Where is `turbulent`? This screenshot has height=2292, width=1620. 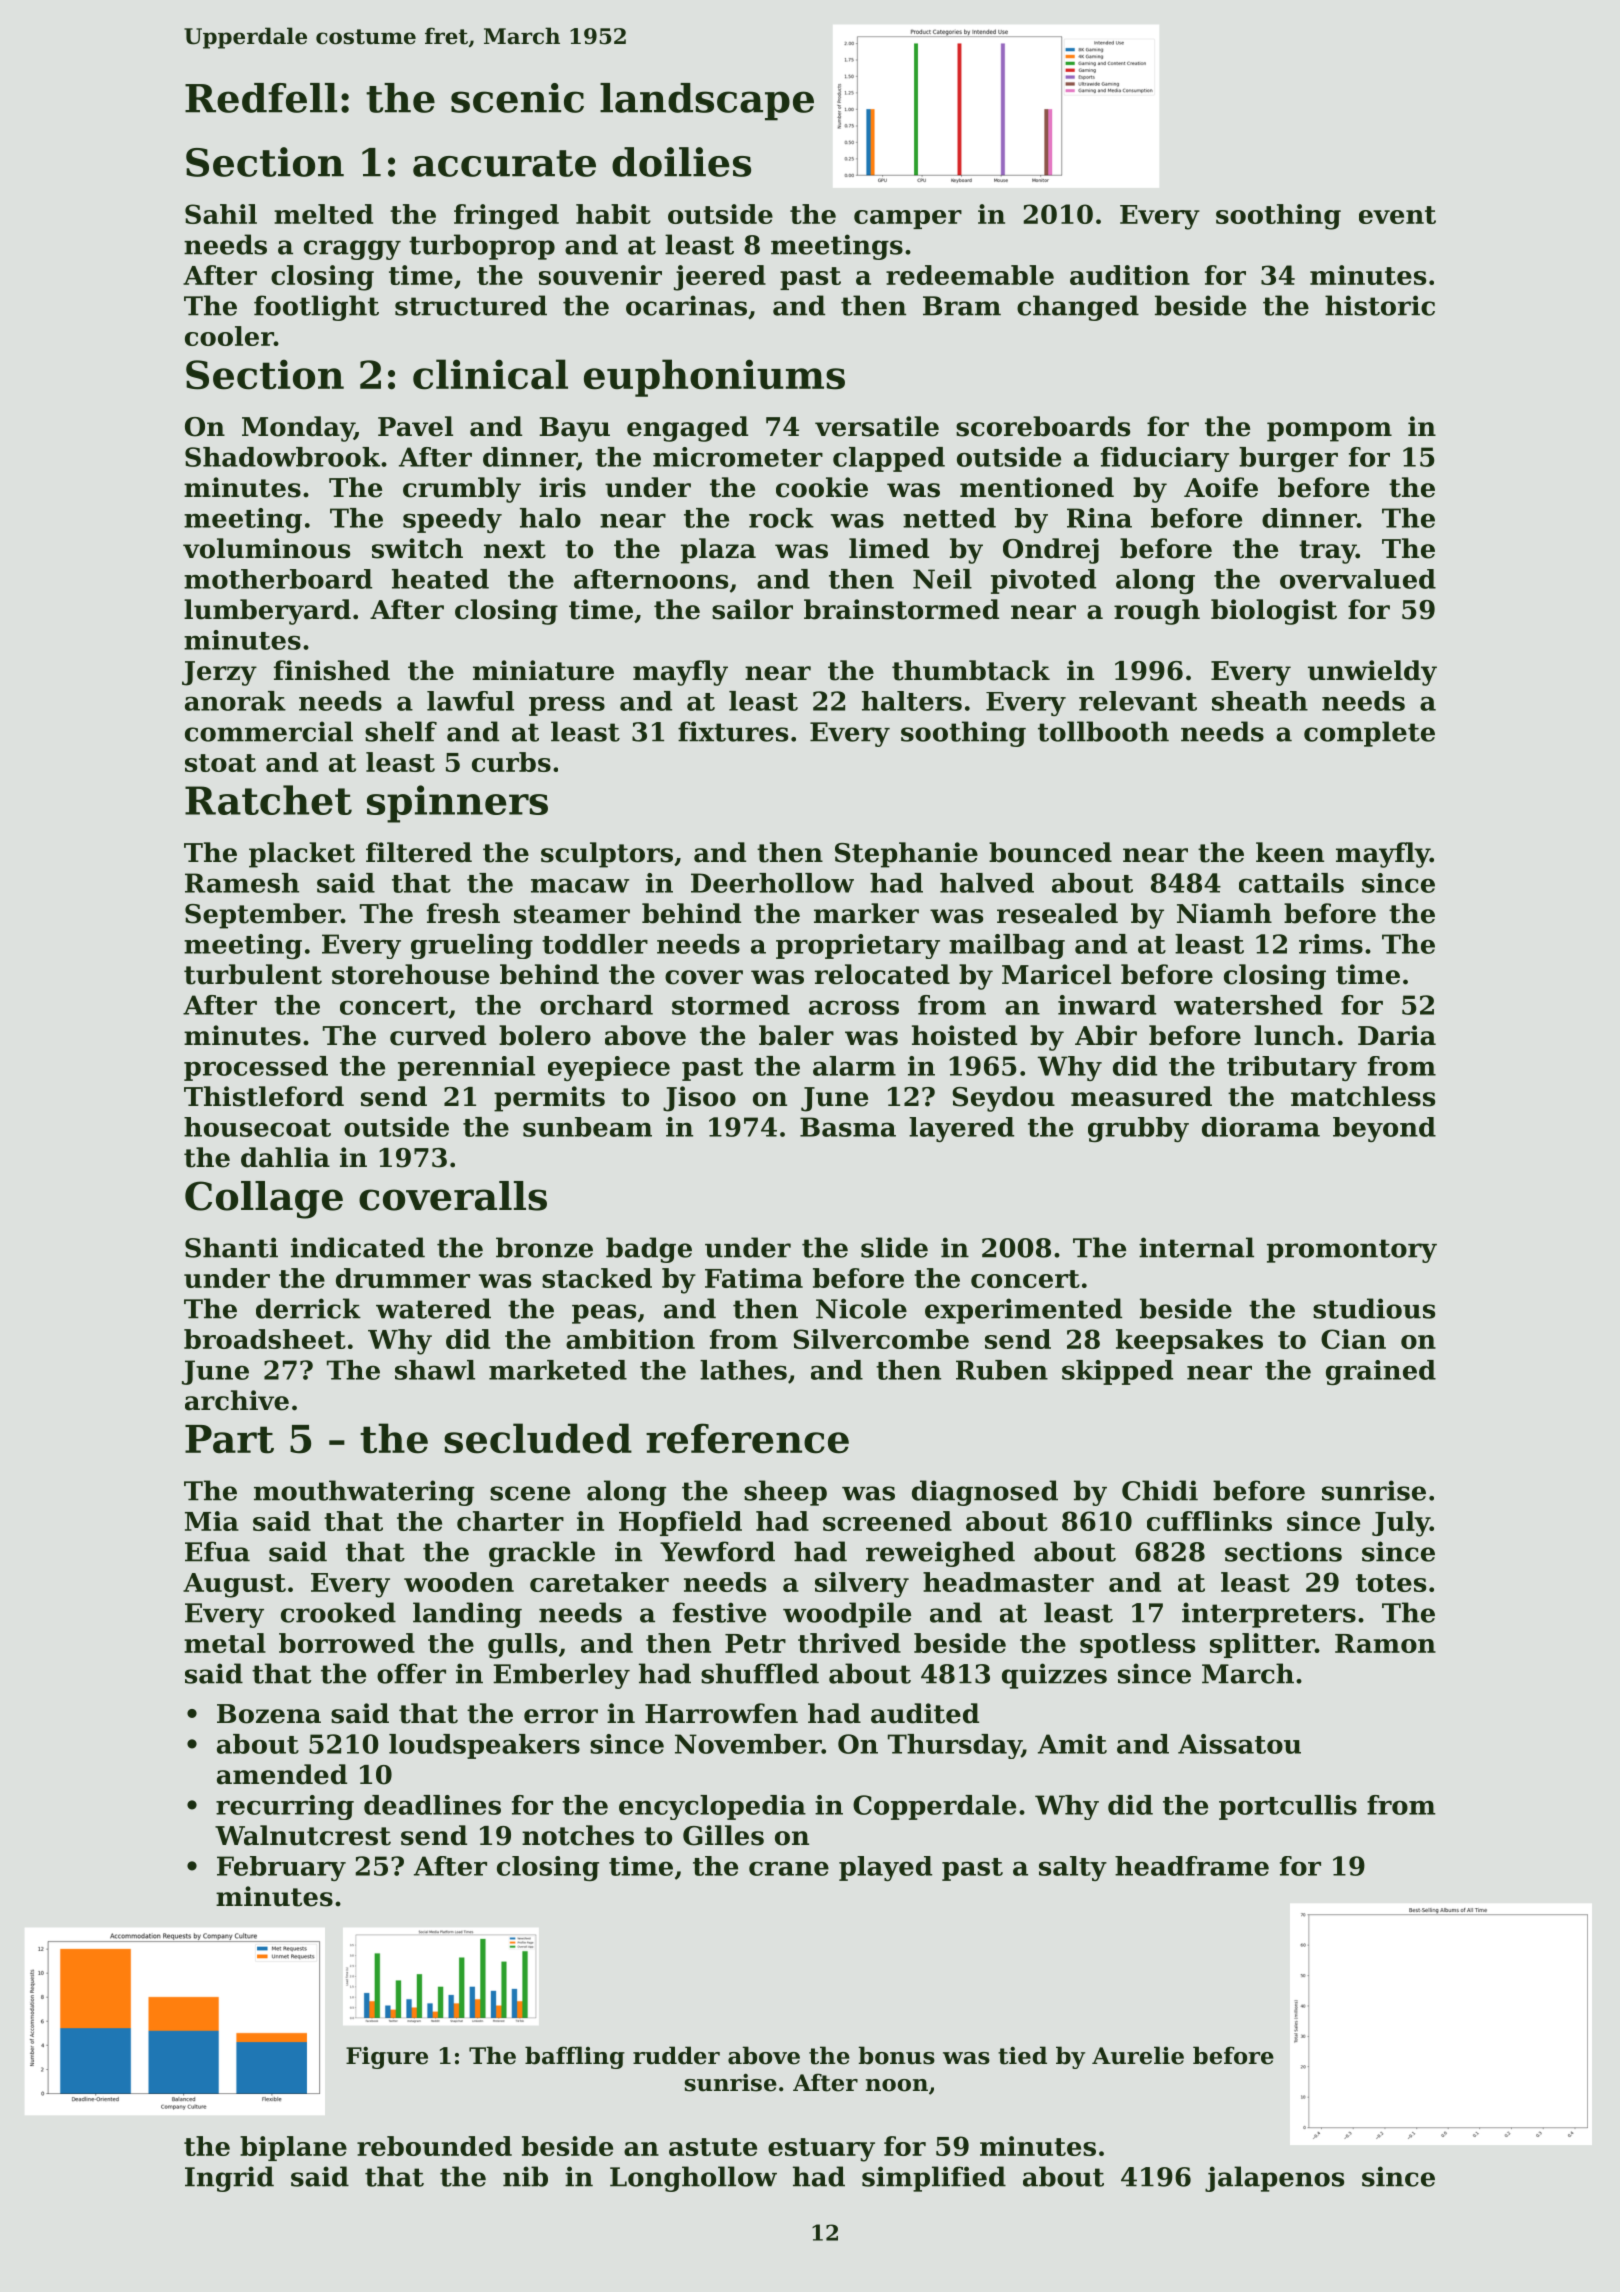
turbulent is located at coordinates (253, 974).
